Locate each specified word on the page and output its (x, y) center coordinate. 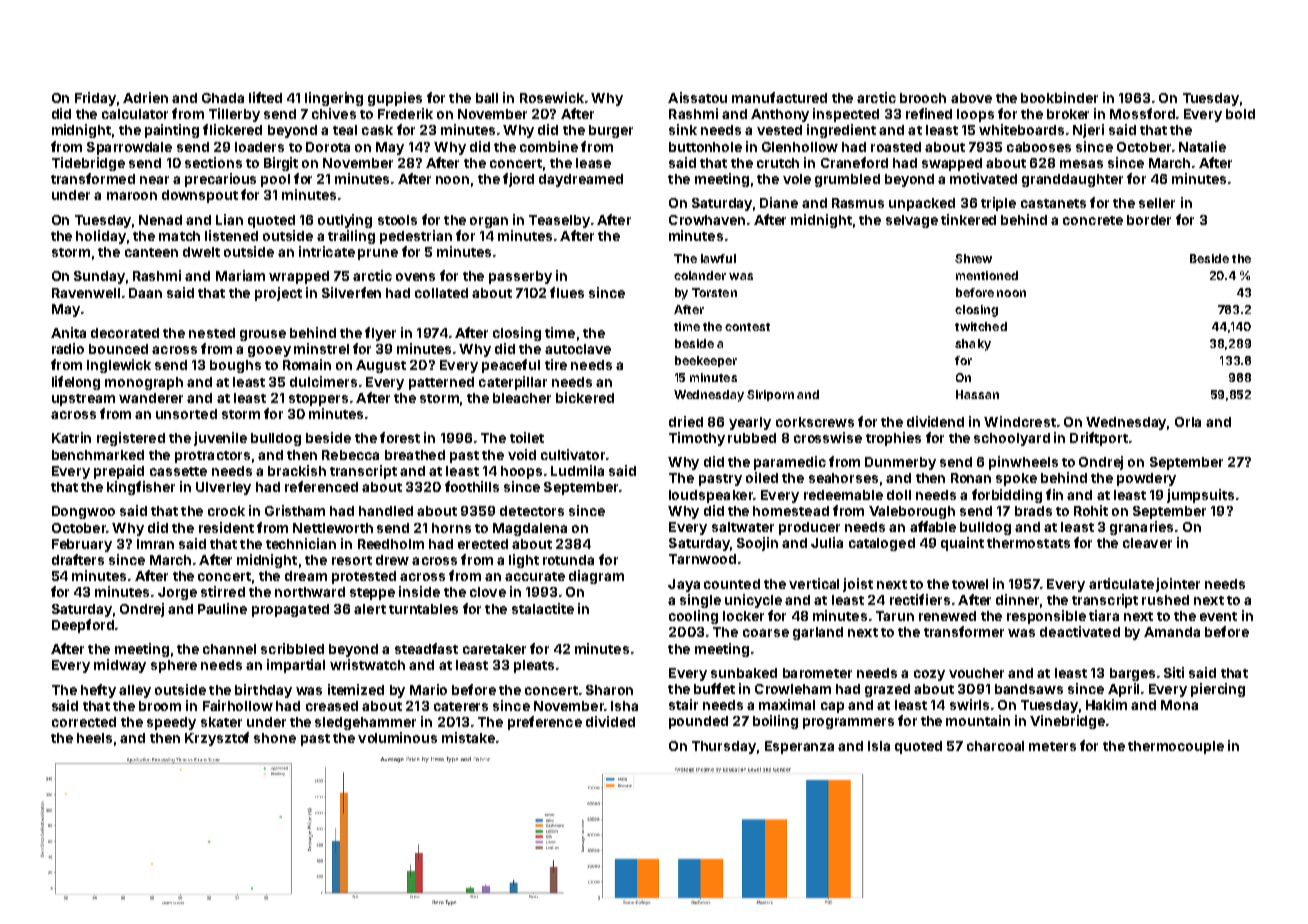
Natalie (1202, 146)
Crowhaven (707, 220)
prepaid (119, 472)
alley (135, 691)
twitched (981, 326)
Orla (1188, 422)
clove (488, 592)
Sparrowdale (129, 148)
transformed (93, 178)
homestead (791, 511)
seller (1157, 203)
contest (747, 327)
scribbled (292, 648)
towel (970, 584)
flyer (380, 334)
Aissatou (697, 97)
